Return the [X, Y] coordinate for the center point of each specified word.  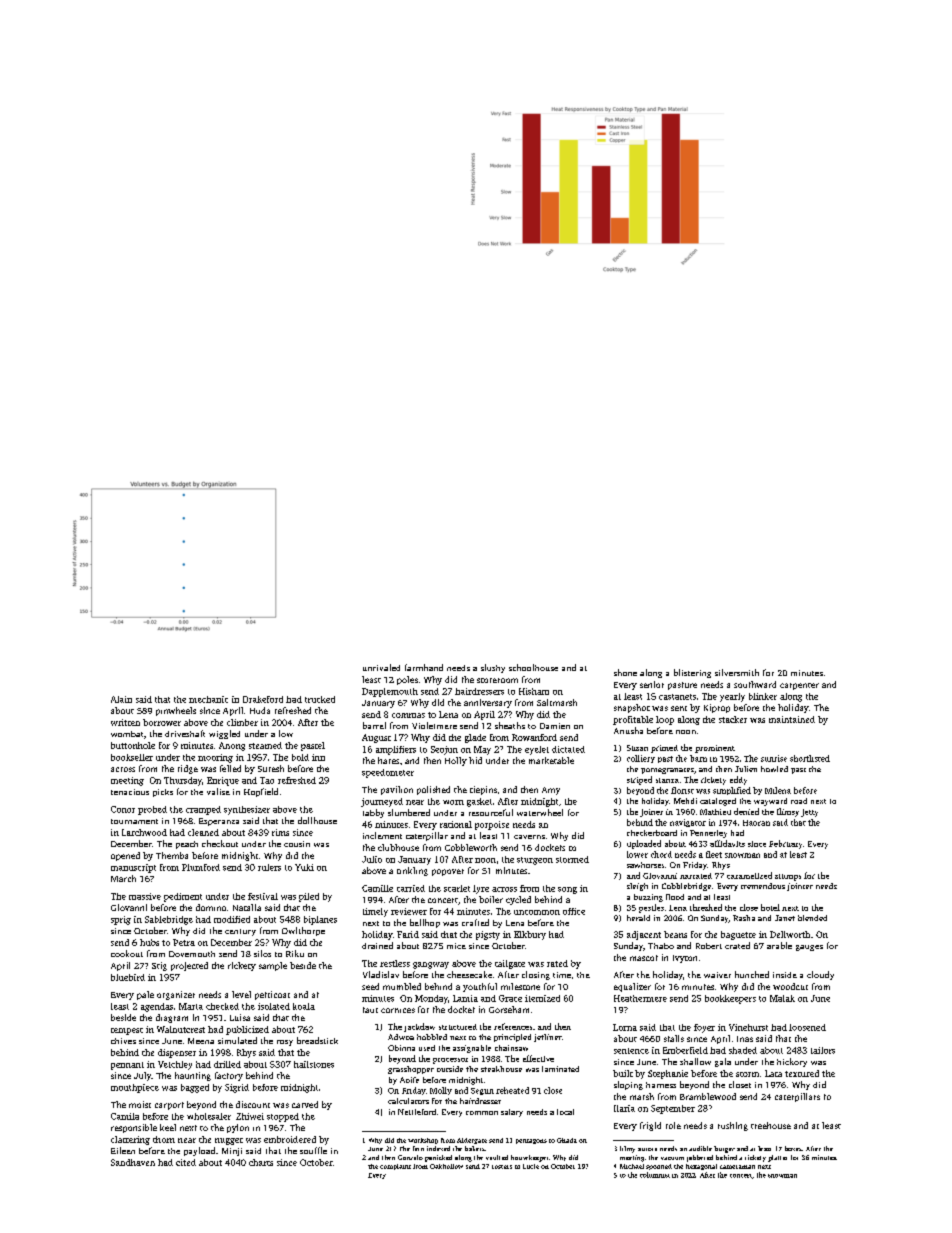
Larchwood [144, 832]
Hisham [534, 691]
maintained [792, 719]
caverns [529, 837]
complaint [395, 1167]
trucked [320, 699]
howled [774, 769]
